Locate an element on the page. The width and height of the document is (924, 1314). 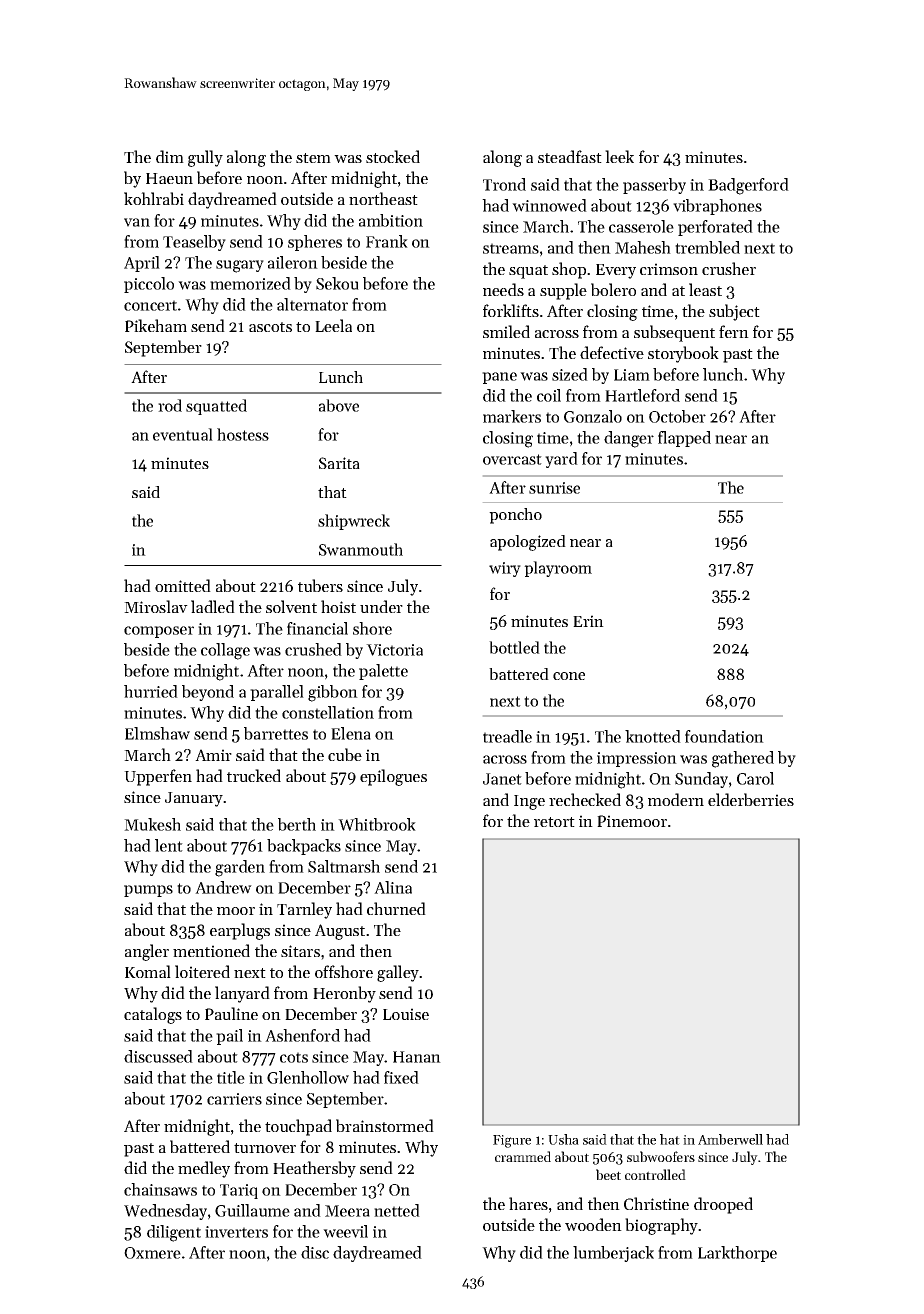
Hanan is located at coordinates (417, 1057).
